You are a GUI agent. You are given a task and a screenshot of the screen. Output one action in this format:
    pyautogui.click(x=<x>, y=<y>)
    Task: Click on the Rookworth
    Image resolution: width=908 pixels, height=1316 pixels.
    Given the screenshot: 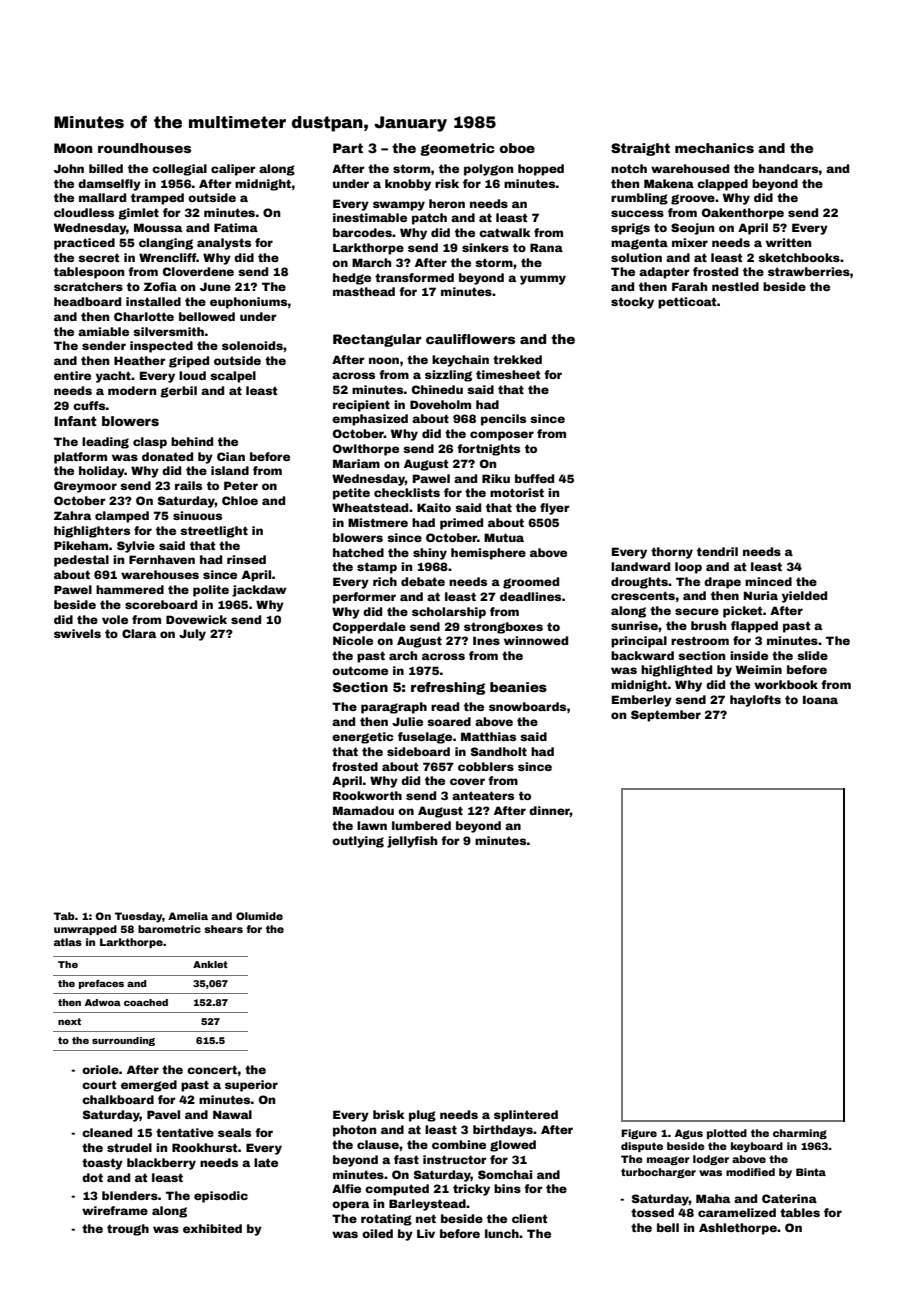 What is the action you would take?
    pyautogui.click(x=367, y=795)
